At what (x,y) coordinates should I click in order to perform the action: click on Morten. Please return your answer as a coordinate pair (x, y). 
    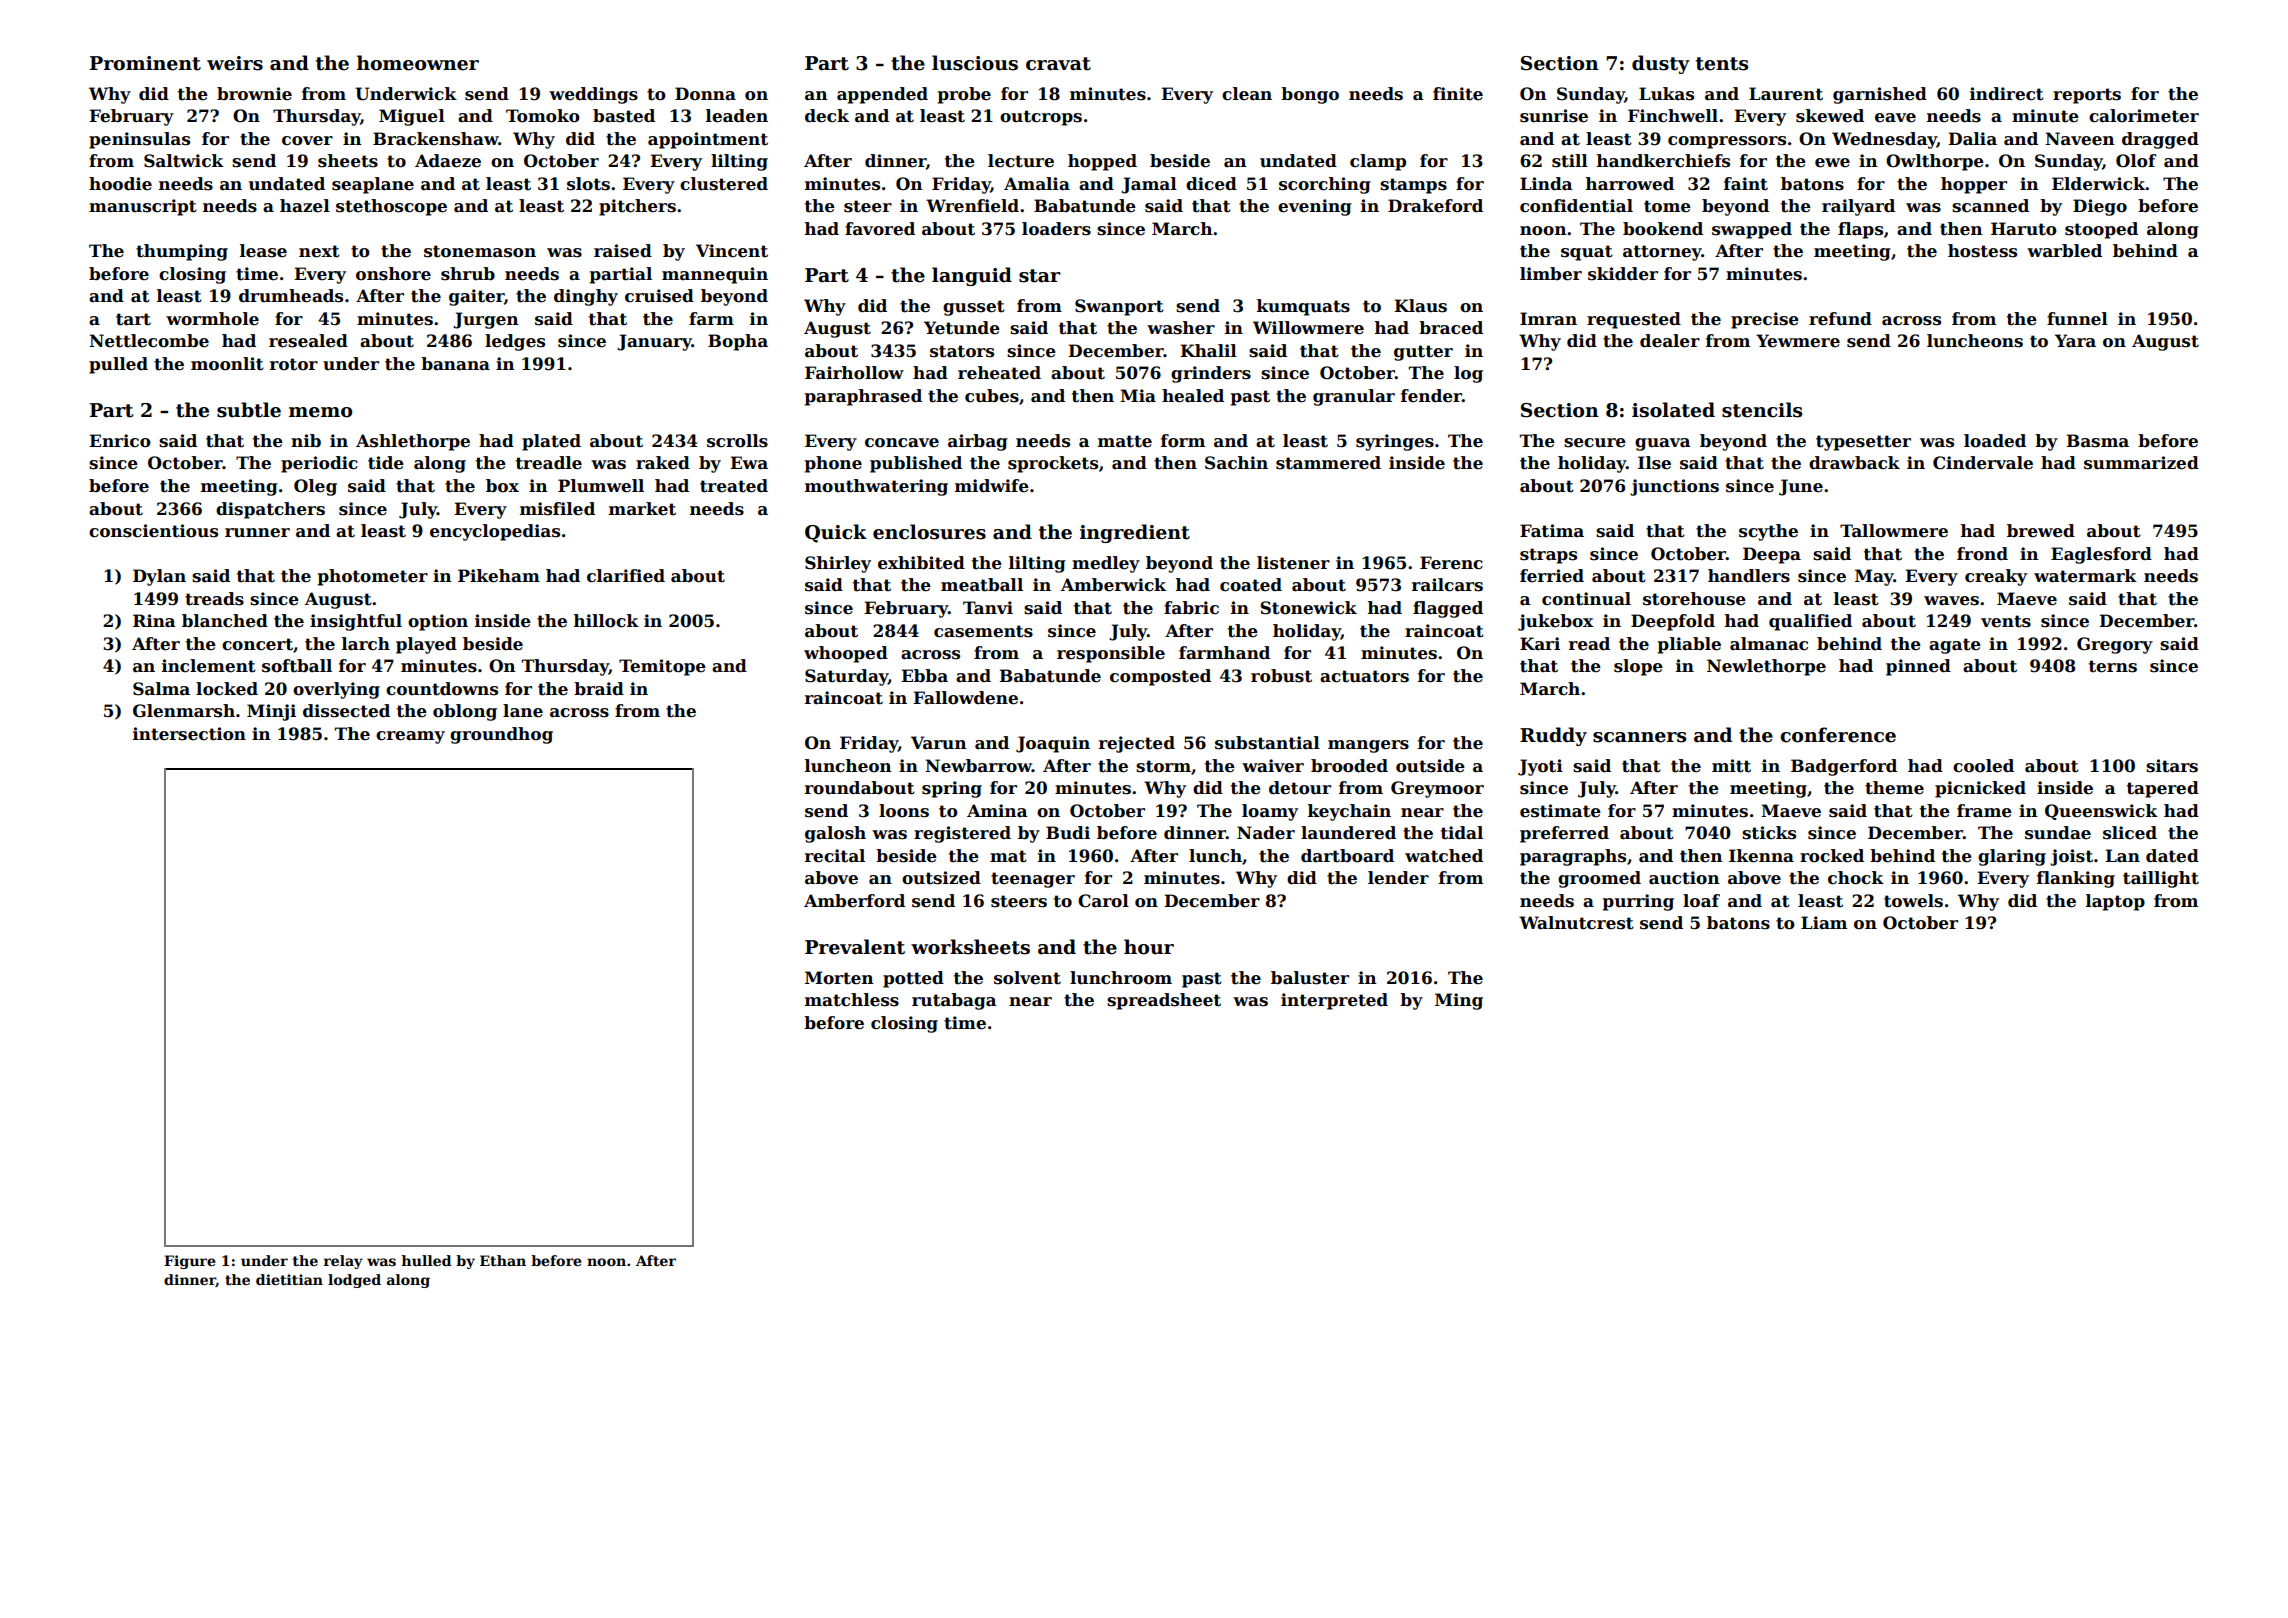
    Looking at the image, I should click on (839, 978).
